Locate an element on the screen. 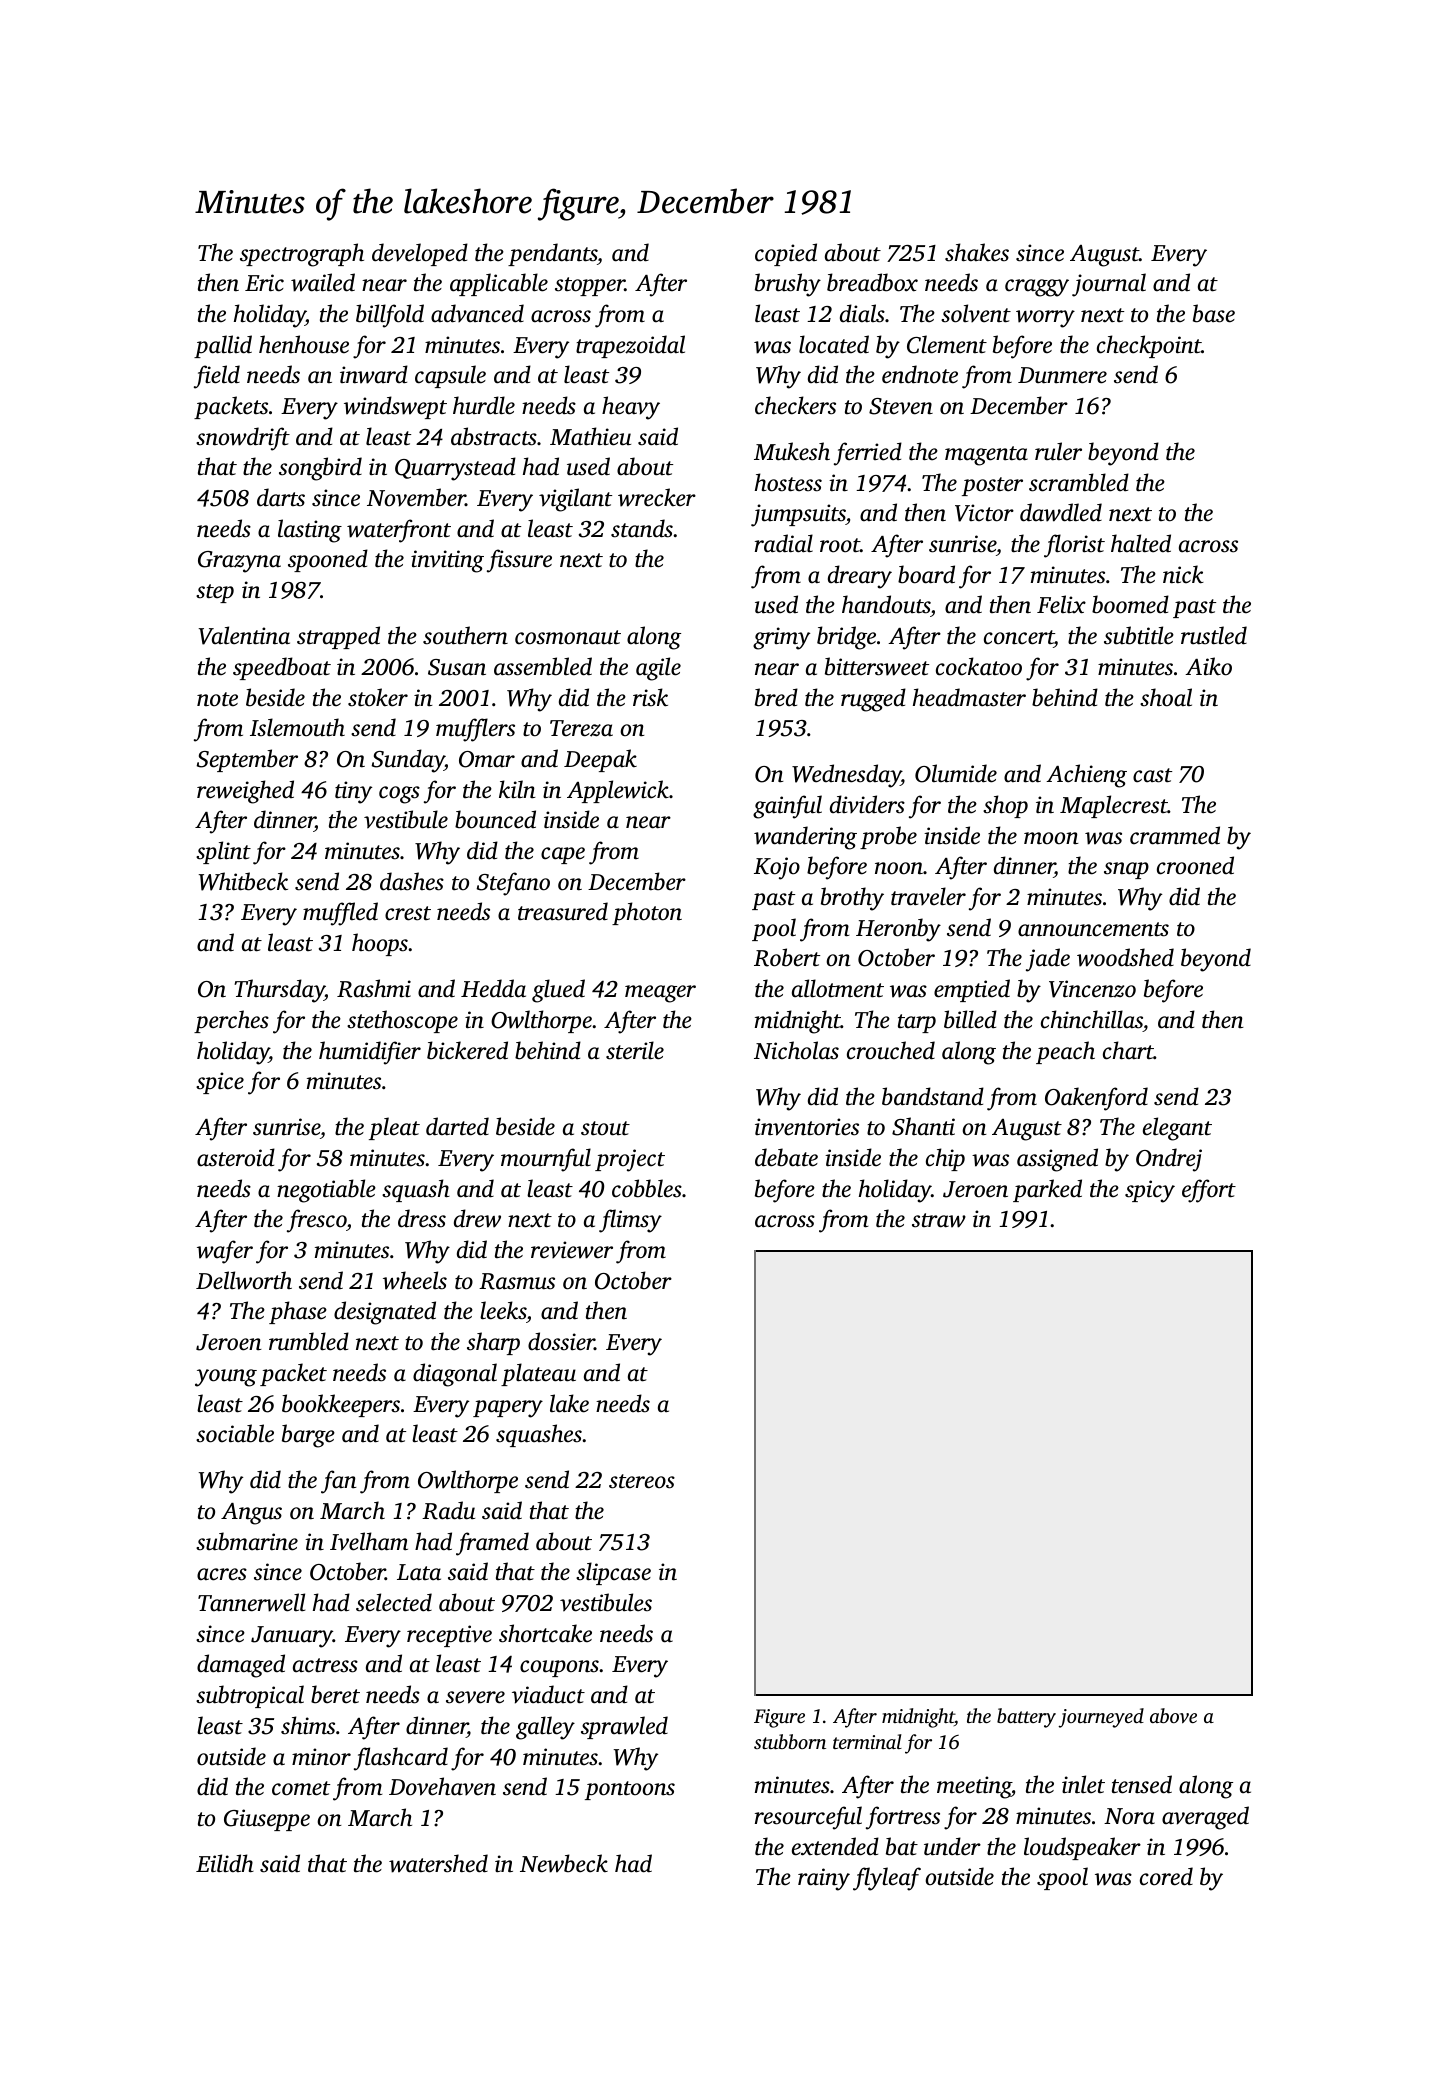 Image resolution: width=1450 pixels, height=2100 pixels. Rasmus is located at coordinates (517, 1281).
